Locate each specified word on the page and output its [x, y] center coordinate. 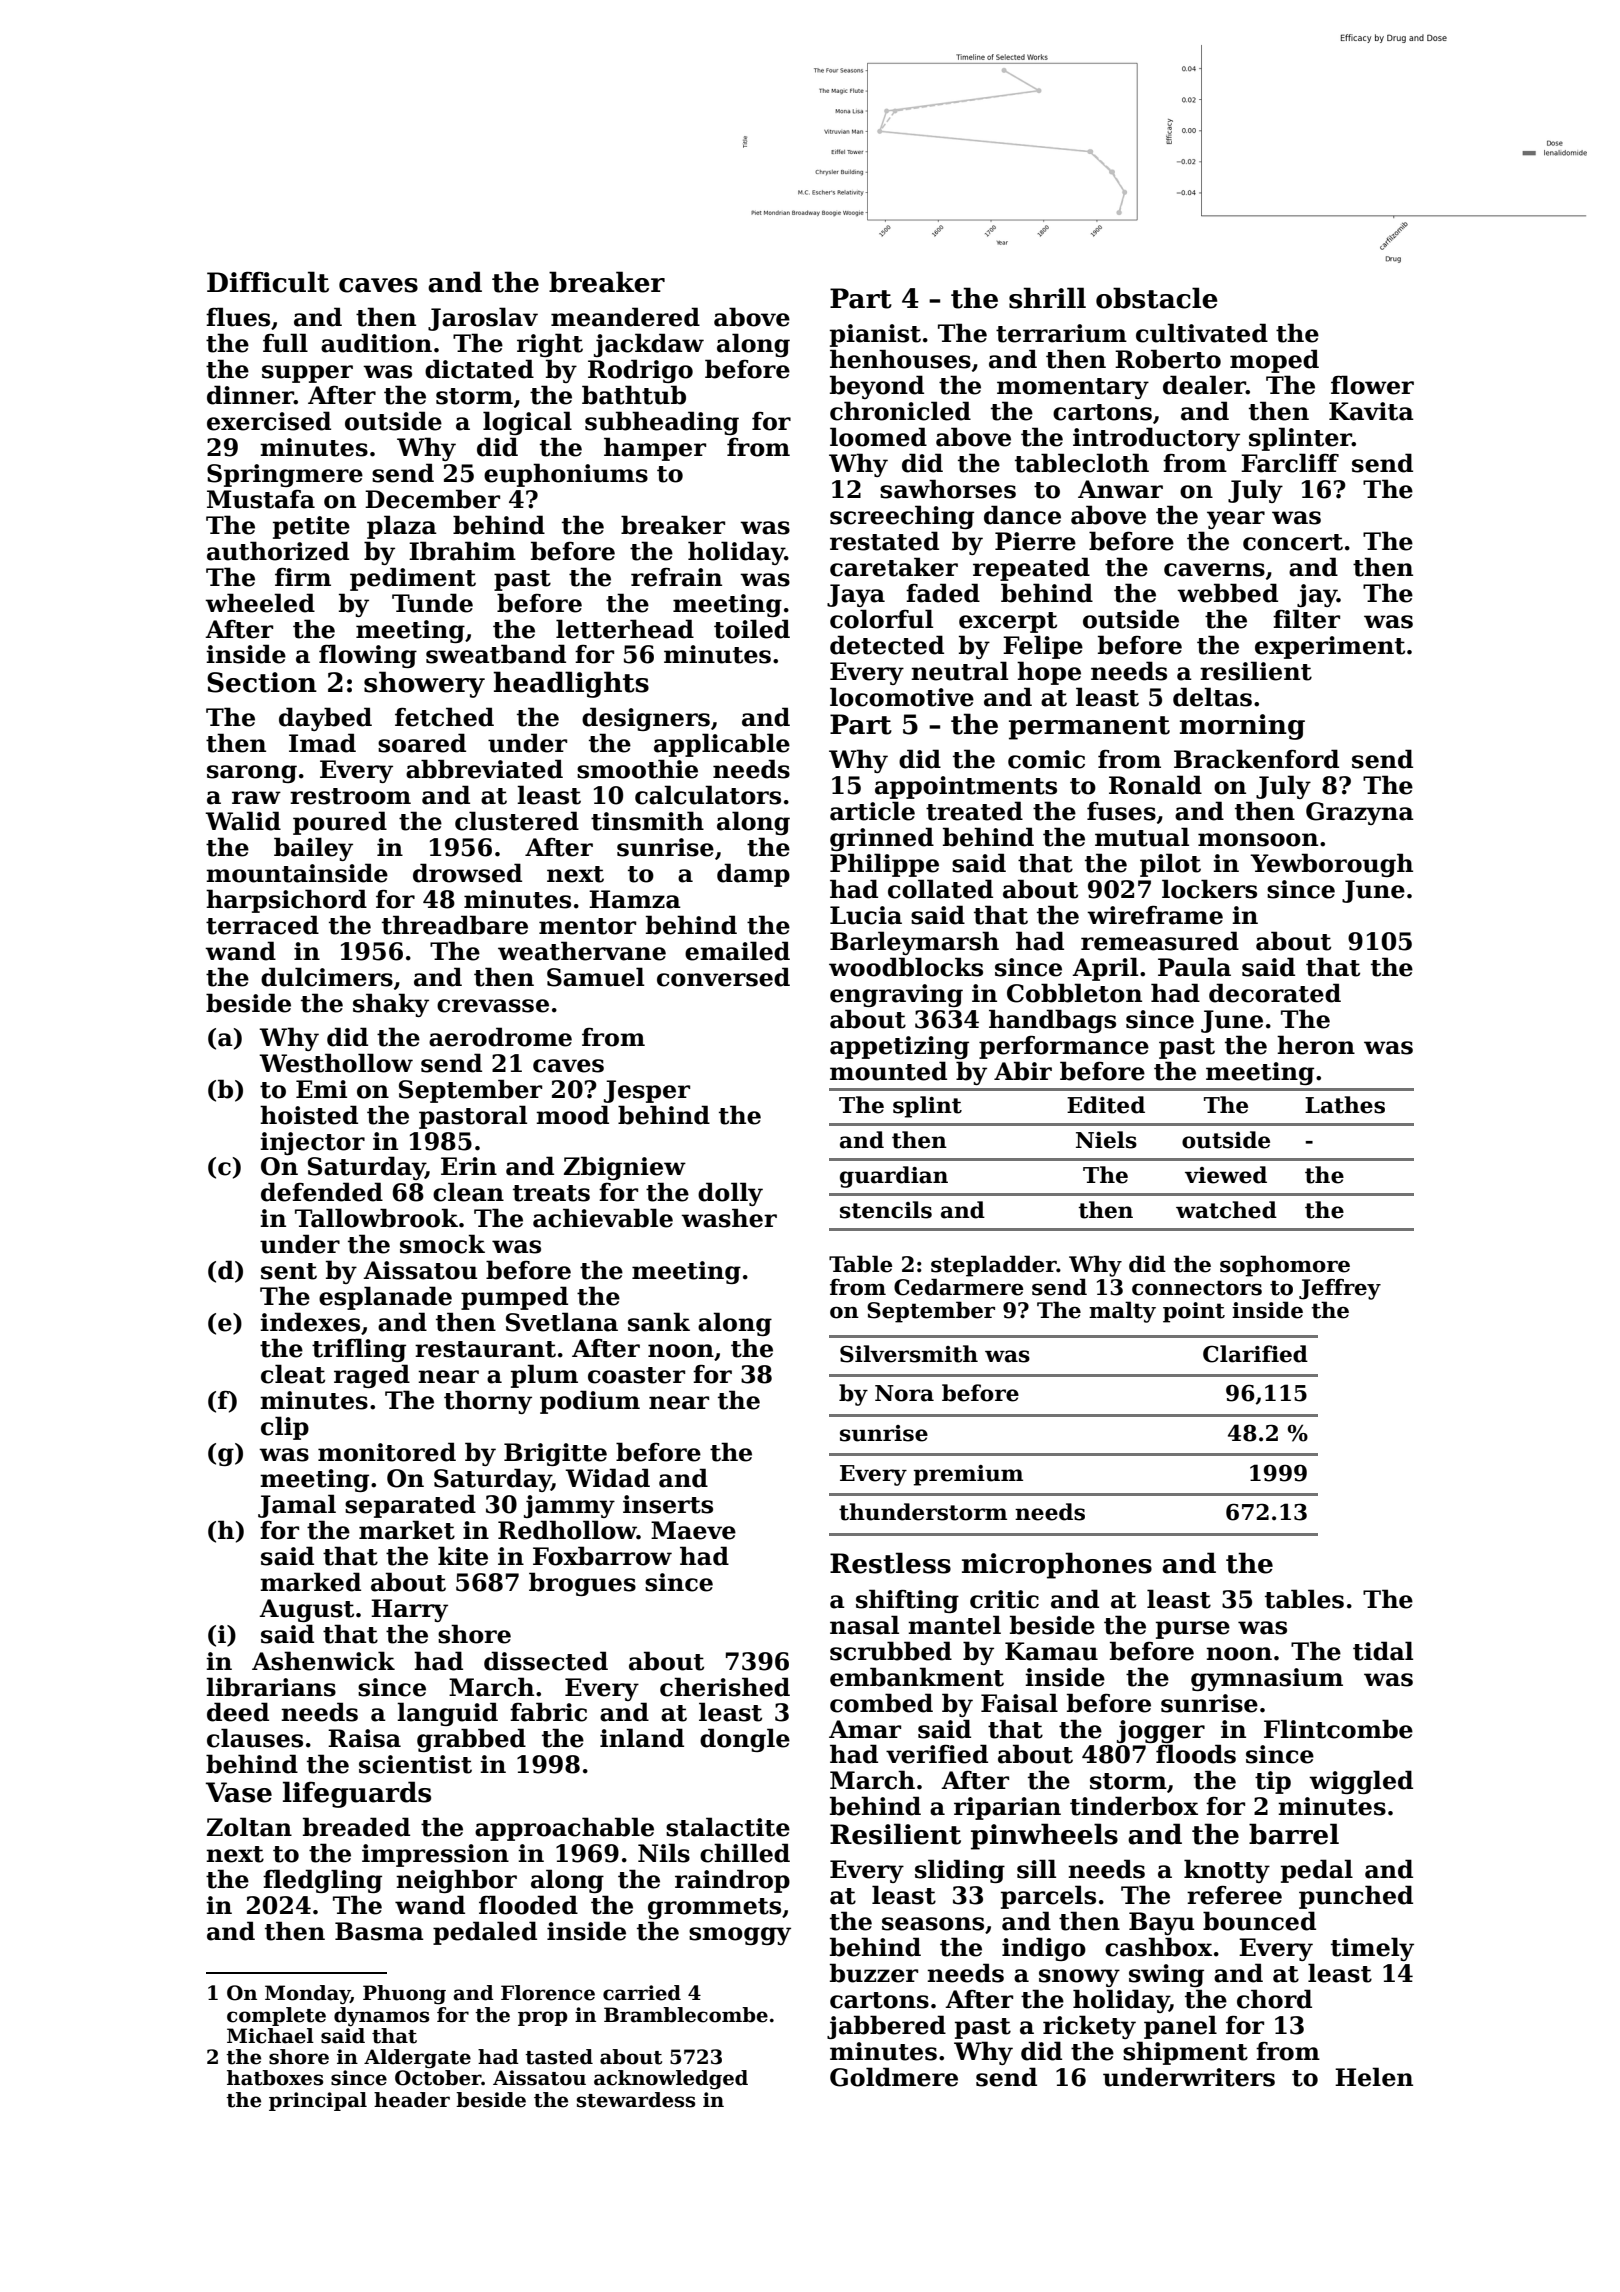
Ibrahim [462, 551]
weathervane [582, 951]
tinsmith [647, 821]
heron [1316, 1045]
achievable [603, 1218]
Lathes [1345, 1105]
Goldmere [894, 2077]
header [412, 2100]
